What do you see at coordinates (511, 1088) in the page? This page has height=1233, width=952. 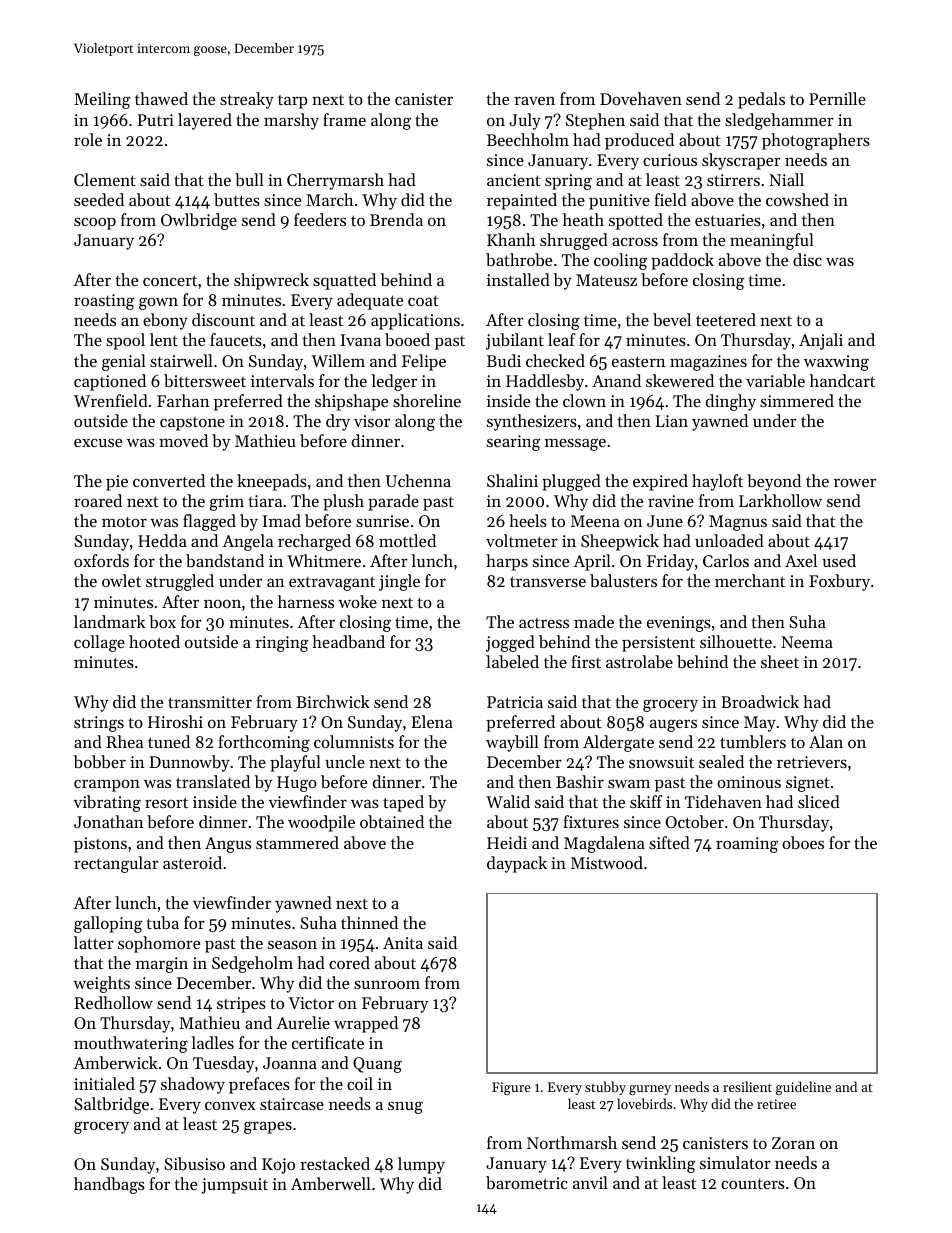 I see `Figure` at bounding box center [511, 1088].
